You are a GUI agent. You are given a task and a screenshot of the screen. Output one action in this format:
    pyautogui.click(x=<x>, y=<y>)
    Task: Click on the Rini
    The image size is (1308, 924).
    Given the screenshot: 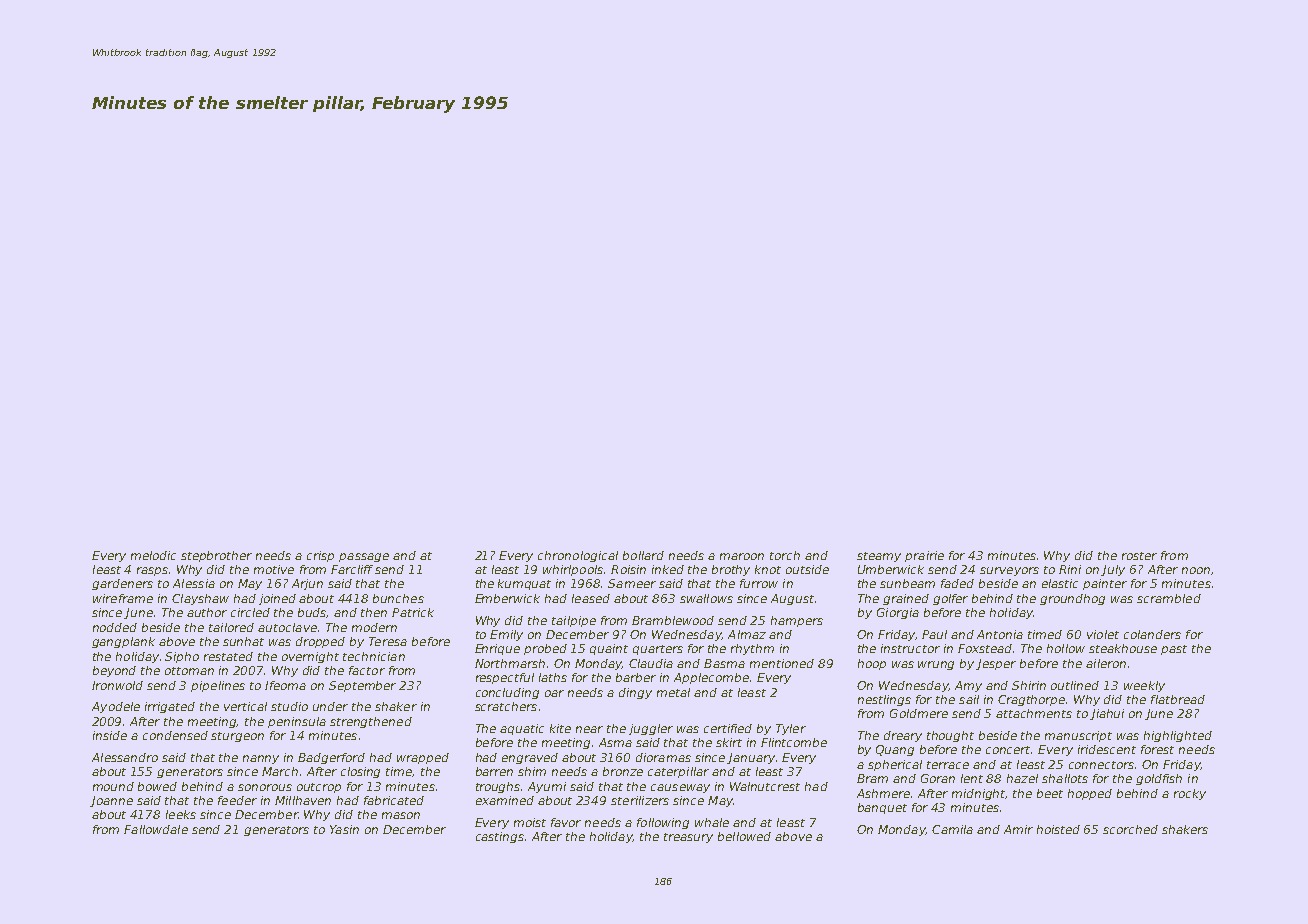 What is the action you would take?
    pyautogui.click(x=1070, y=569)
